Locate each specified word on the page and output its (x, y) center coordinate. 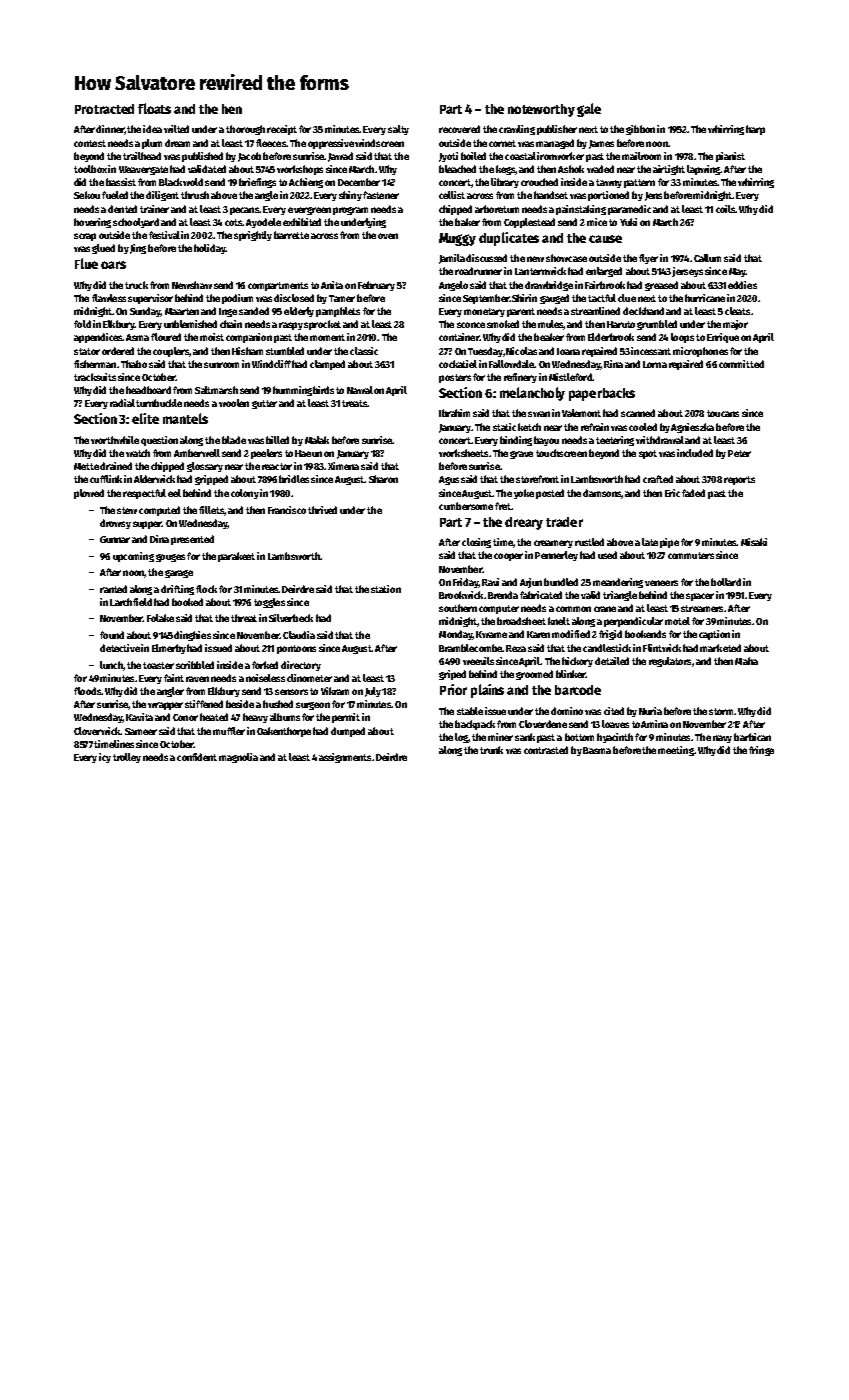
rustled (589, 542)
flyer (648, 259)
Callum (707, 258)
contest (90, 143)
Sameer (141, 731)
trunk (491, 750)
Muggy (457, 239)
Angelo (453, 286)
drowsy (115, 524)
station (386, 589)
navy (722, 739)
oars (113, 265)
